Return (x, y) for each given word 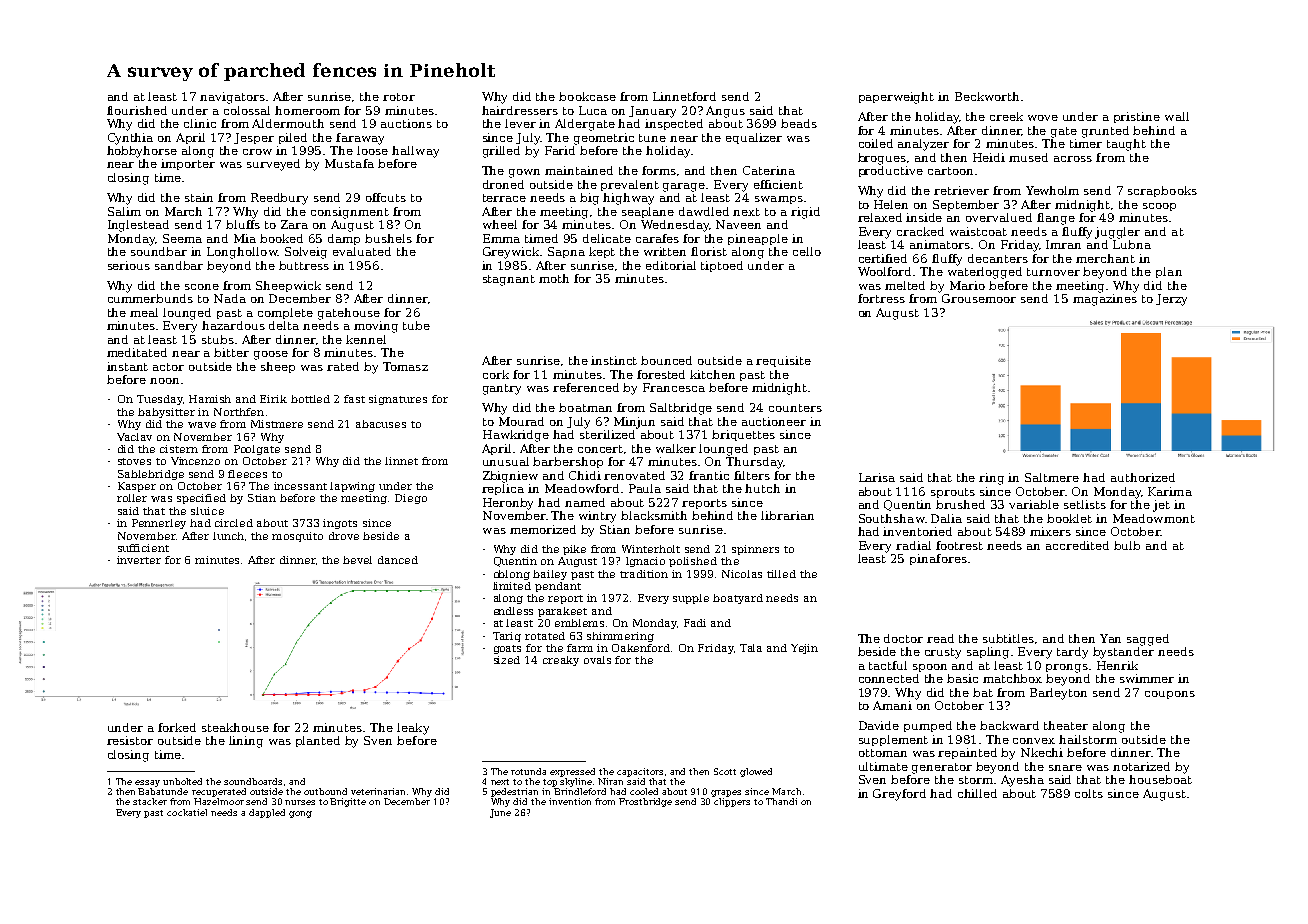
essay (147, 783)
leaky (413, 729)
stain (199, 197)
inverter (139, 560)
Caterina (769, 170)
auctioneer (774, 421)
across (1073, 159)
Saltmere (1052, 477)
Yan (1110, 638)
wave (202, 425)
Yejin (804, 649)
